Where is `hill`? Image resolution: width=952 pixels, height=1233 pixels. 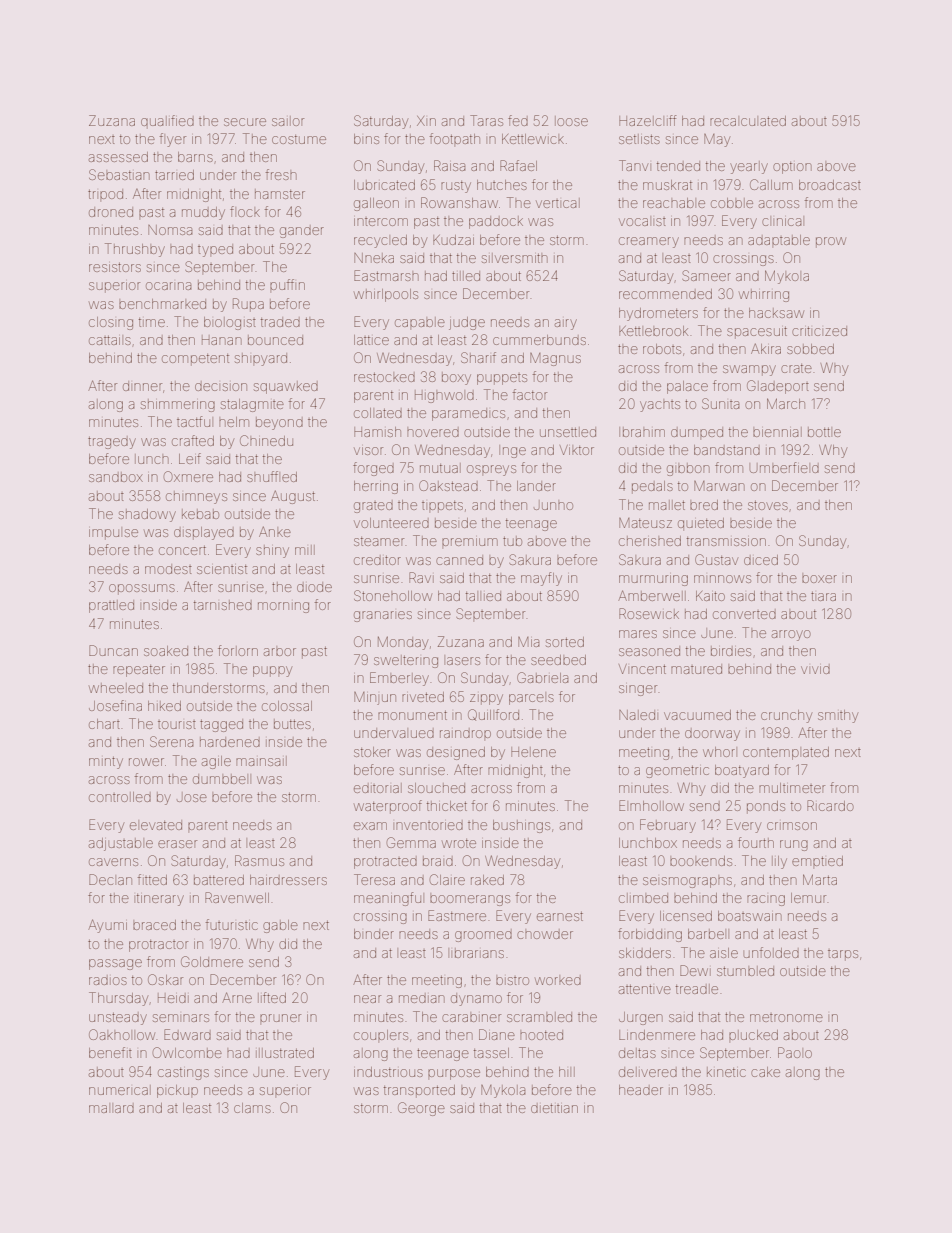
hill is located at coordinates (567, 1072).
